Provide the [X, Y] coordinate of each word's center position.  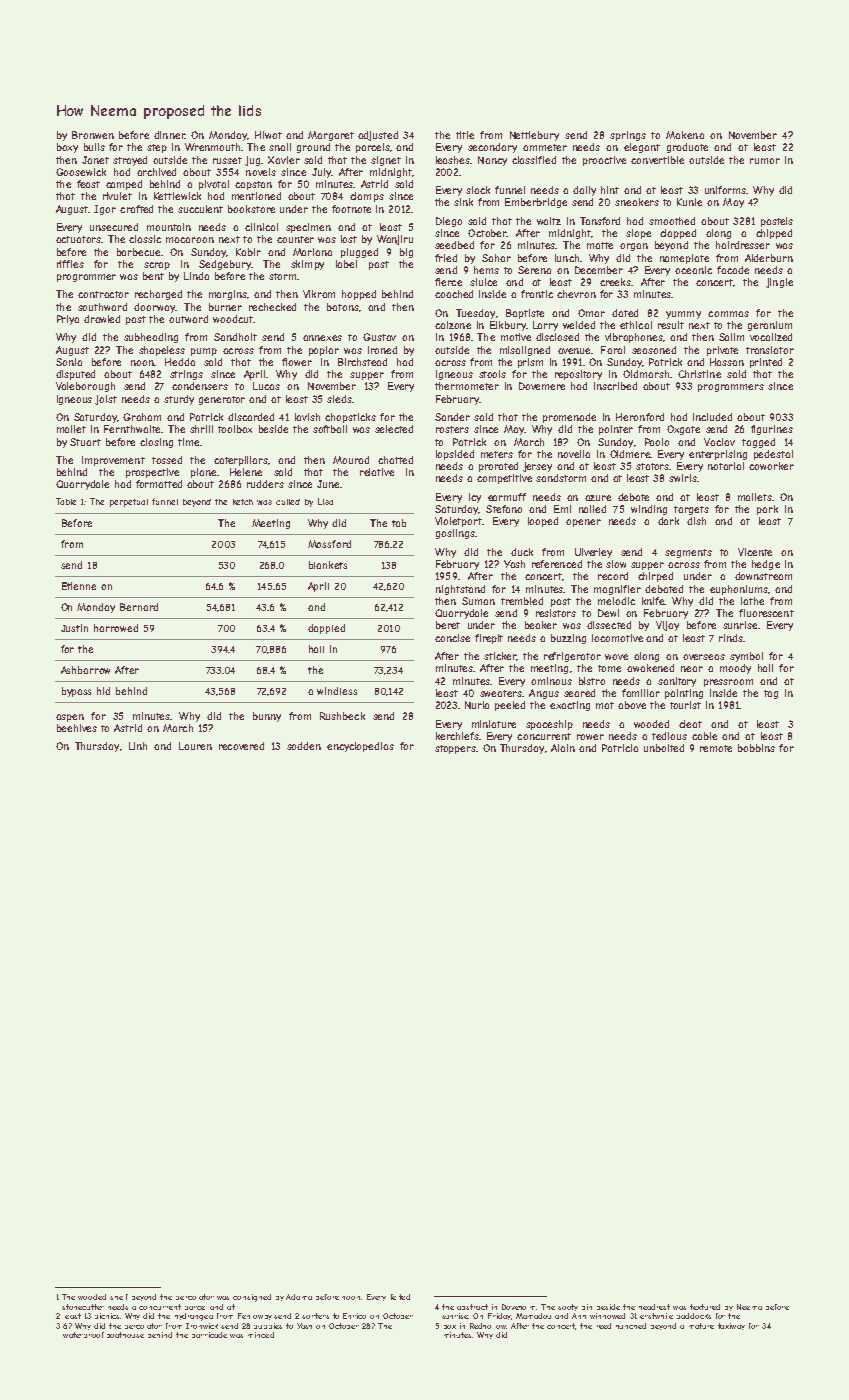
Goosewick [81, 172]
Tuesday [475, 314]
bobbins [756, 748]
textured [705, 1307]
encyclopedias [360, 747]
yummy [683, 315]
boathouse [125, 1335]
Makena [685, 135]
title [465, 135]
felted [400, 1297]
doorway [154, 308]
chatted [395, 460]
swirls [683, 478]
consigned [252, 1298]
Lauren [195, 746]
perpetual [129, 503]
